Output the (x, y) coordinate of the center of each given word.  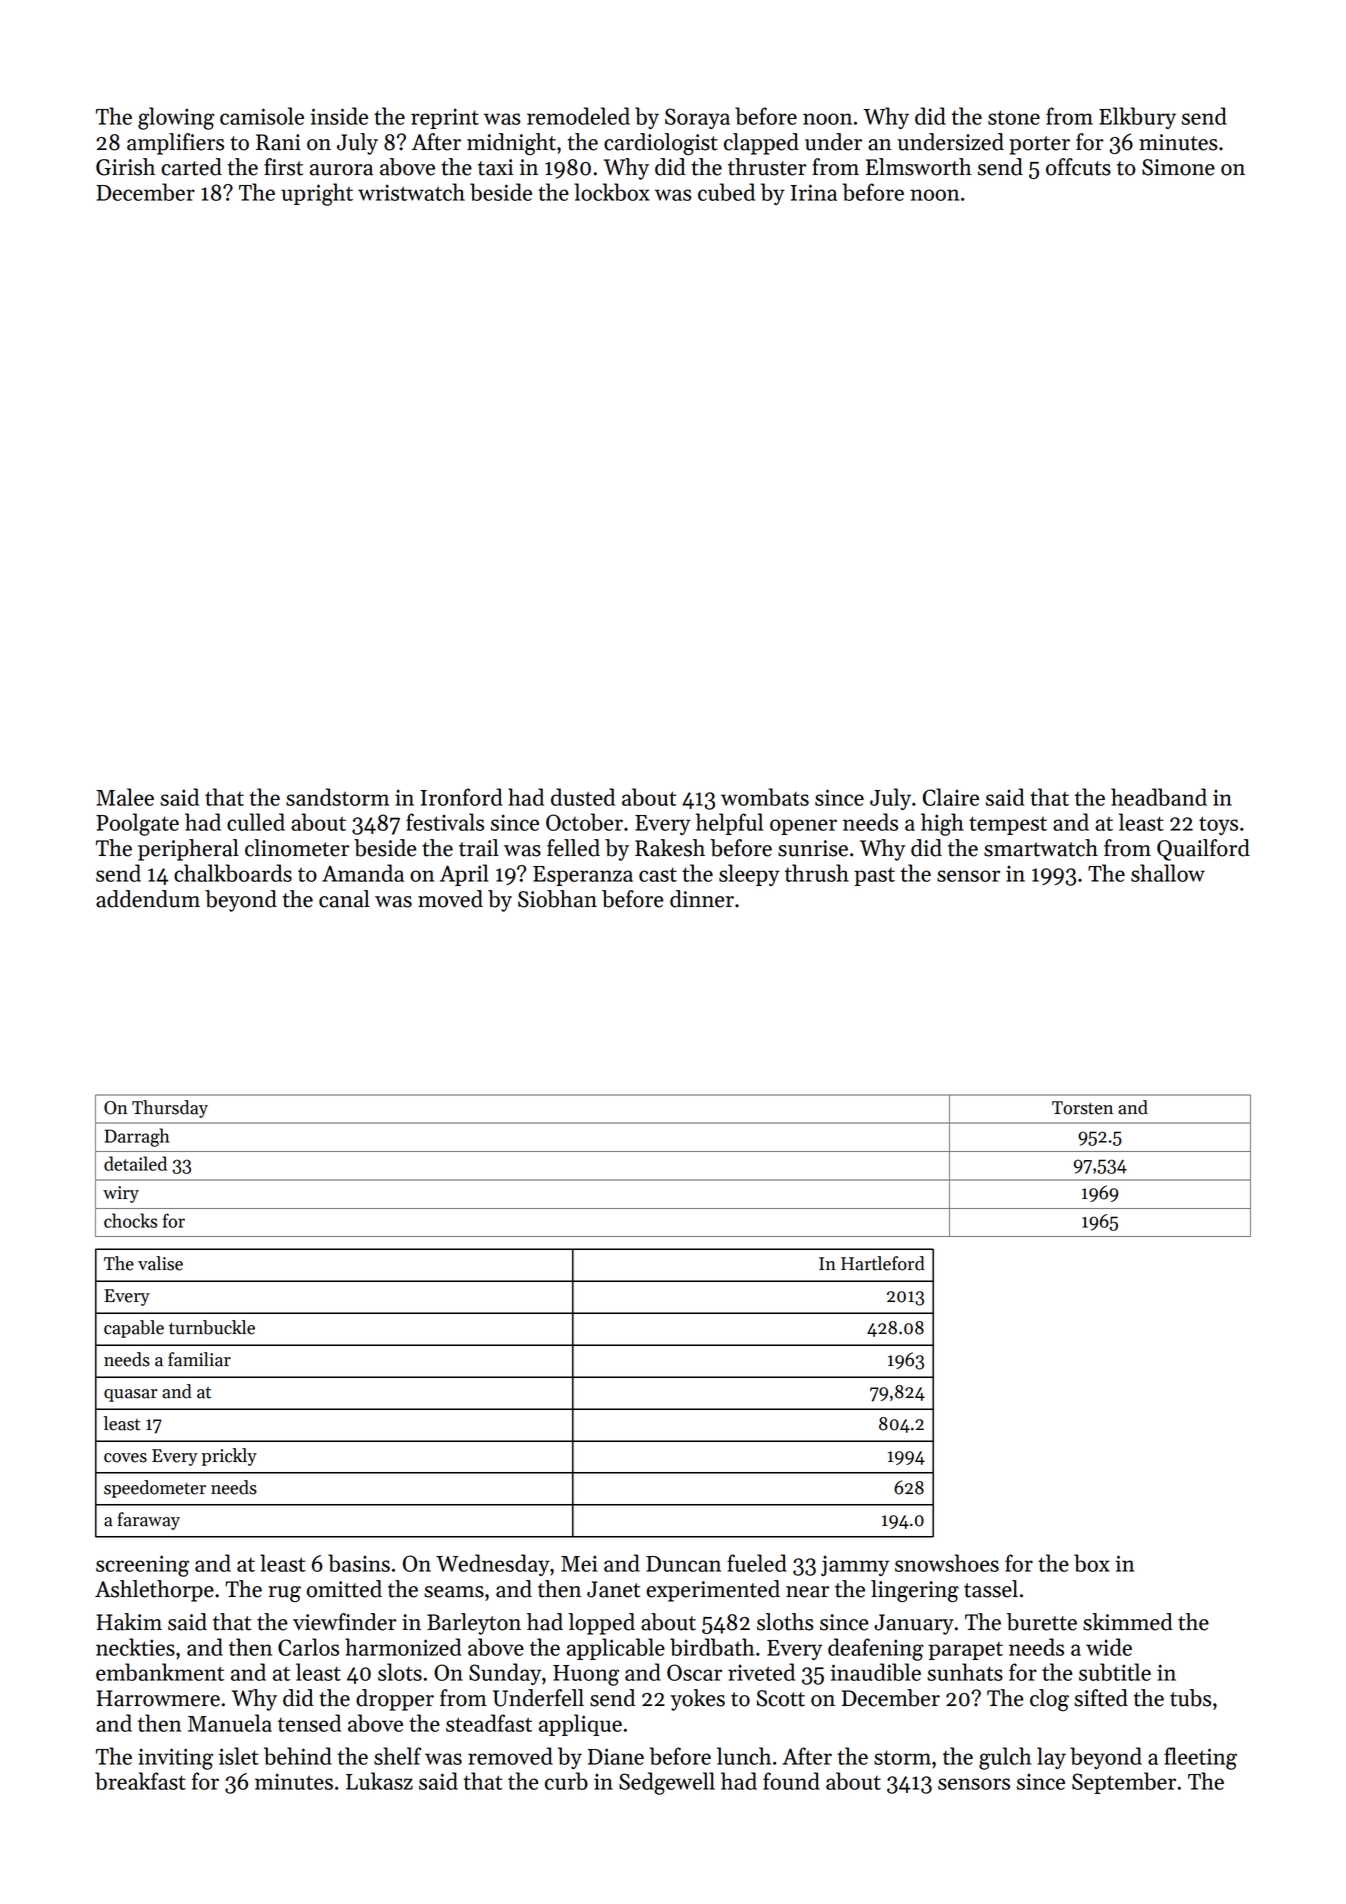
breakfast (140, 1781)
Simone (1178, 167)
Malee (125, 797)
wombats (765, 797)
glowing (176, 118)
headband (1159, 797)
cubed (726, 192)
